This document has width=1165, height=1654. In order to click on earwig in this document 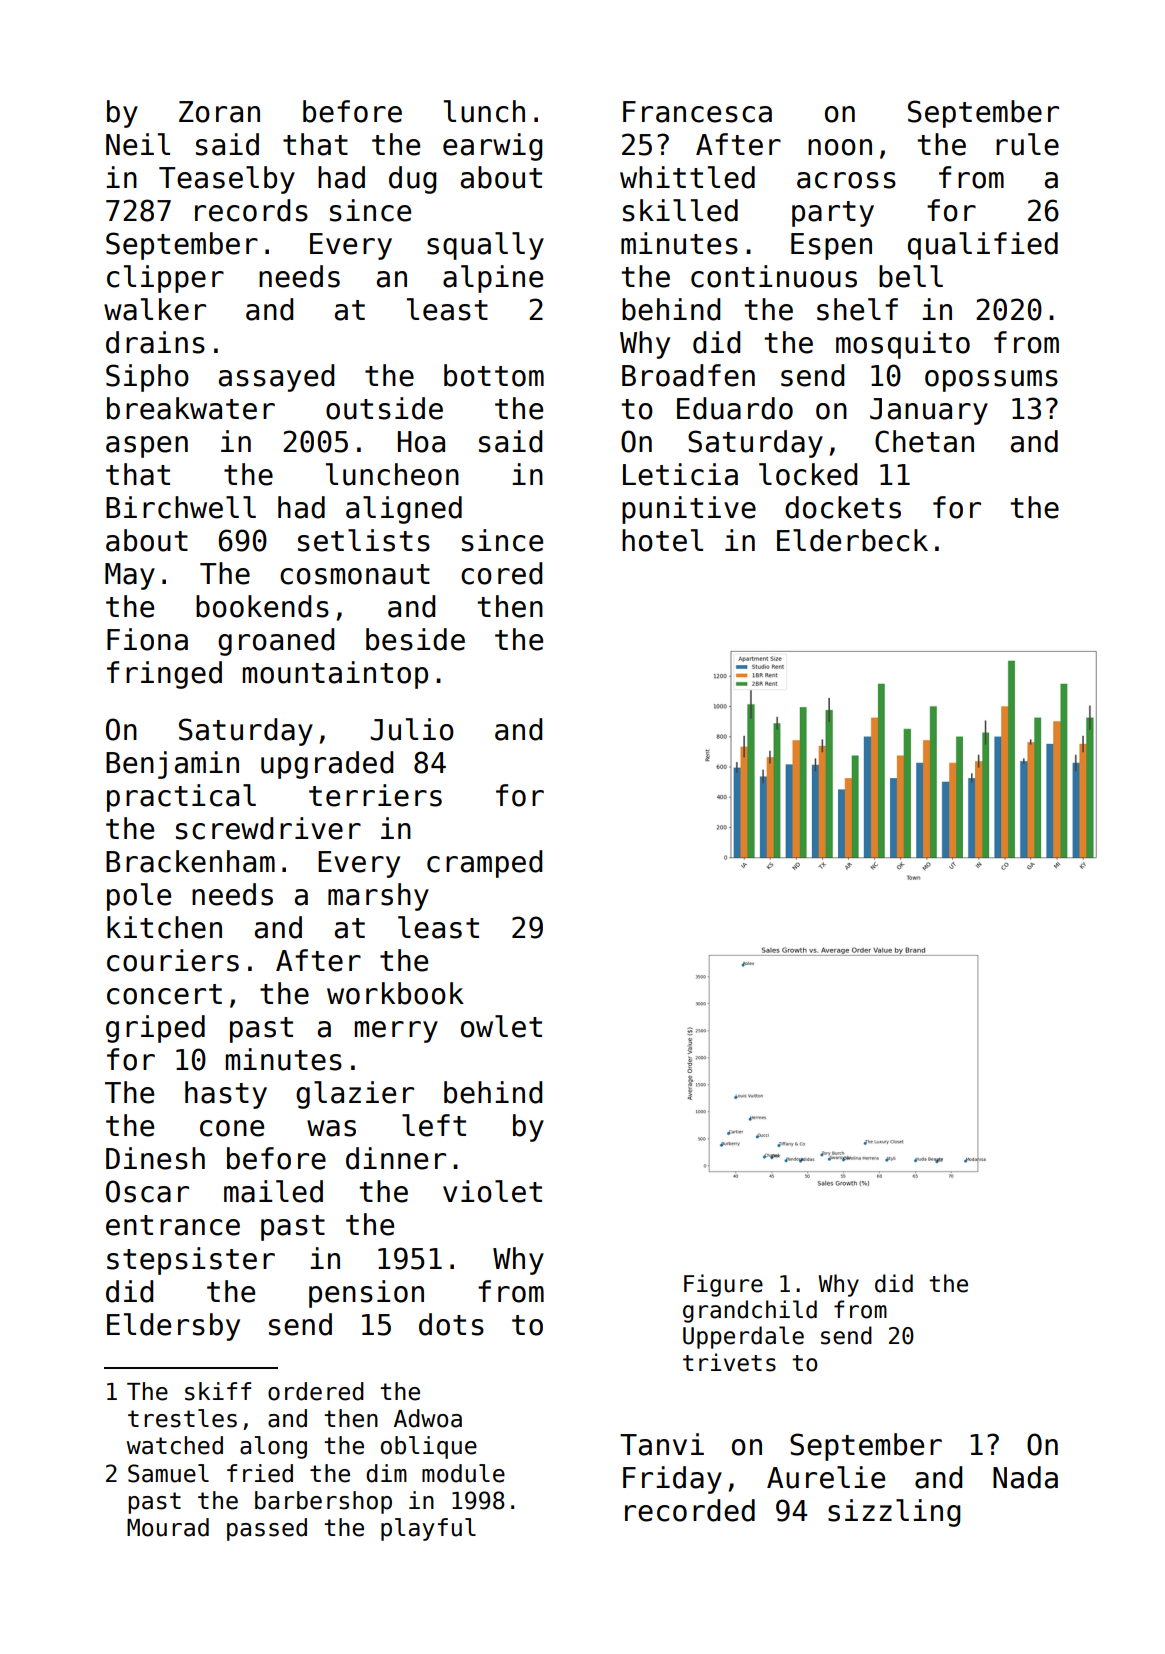, I will do `click(492, 147)`.
